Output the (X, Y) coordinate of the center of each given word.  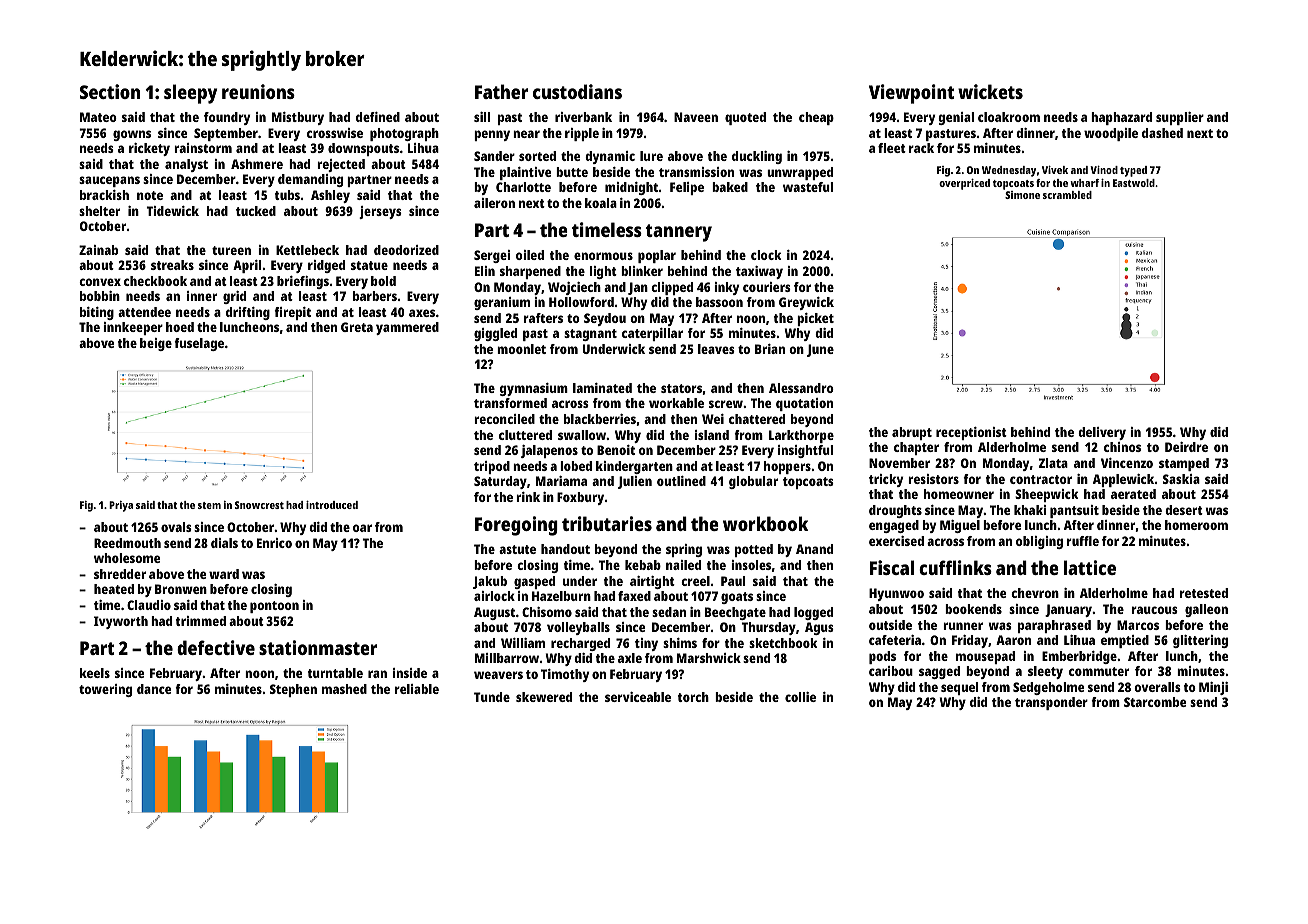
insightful (805, 451)
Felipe (687, 188)
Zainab (98, 250)
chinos (1122, 447)
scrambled (1067, 195)
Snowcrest (259, 505)
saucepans (109, 181)
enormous (603, 256)
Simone (1022, 195)
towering (105, 690)
